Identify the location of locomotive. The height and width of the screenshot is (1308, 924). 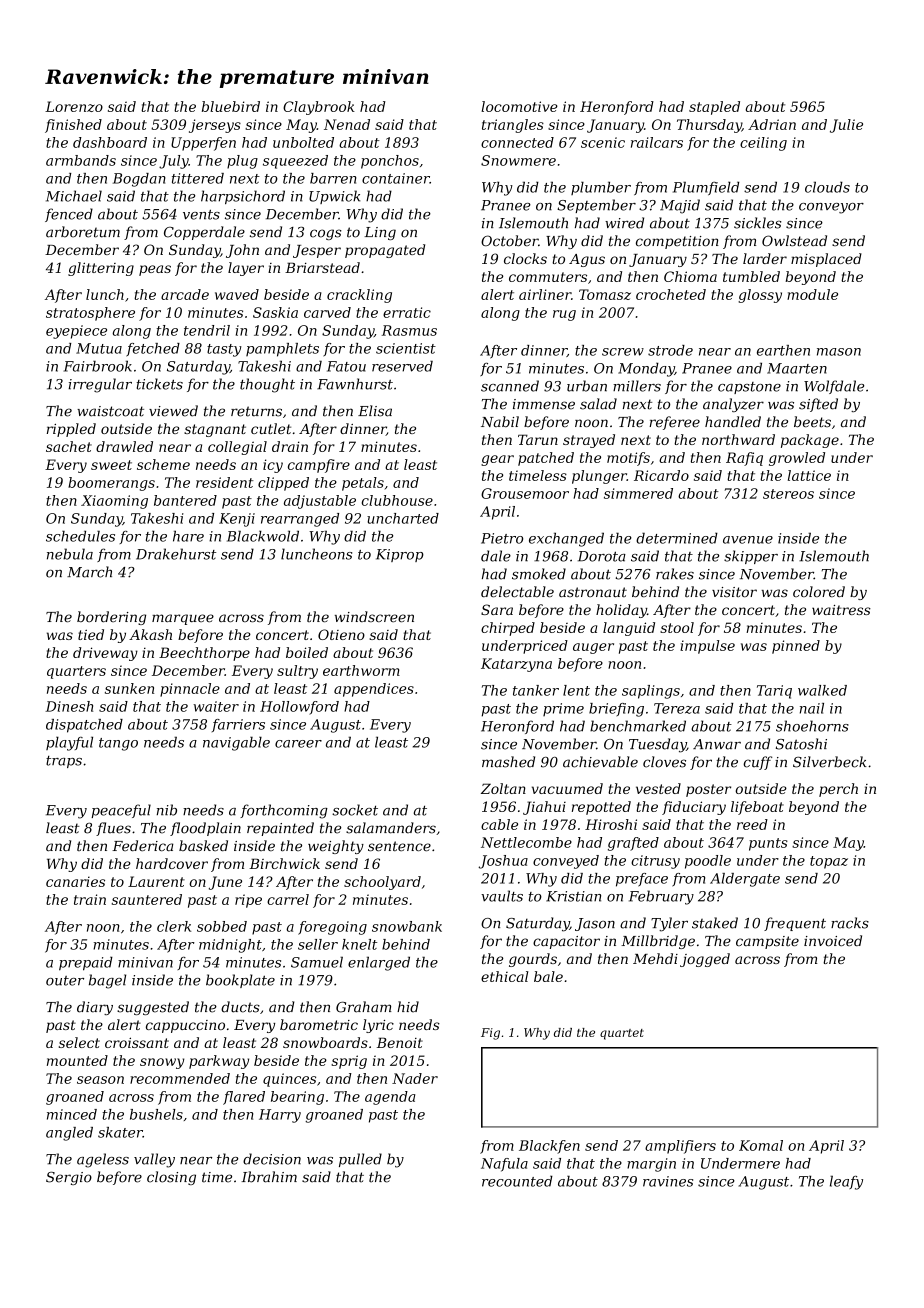
(519, 106).
